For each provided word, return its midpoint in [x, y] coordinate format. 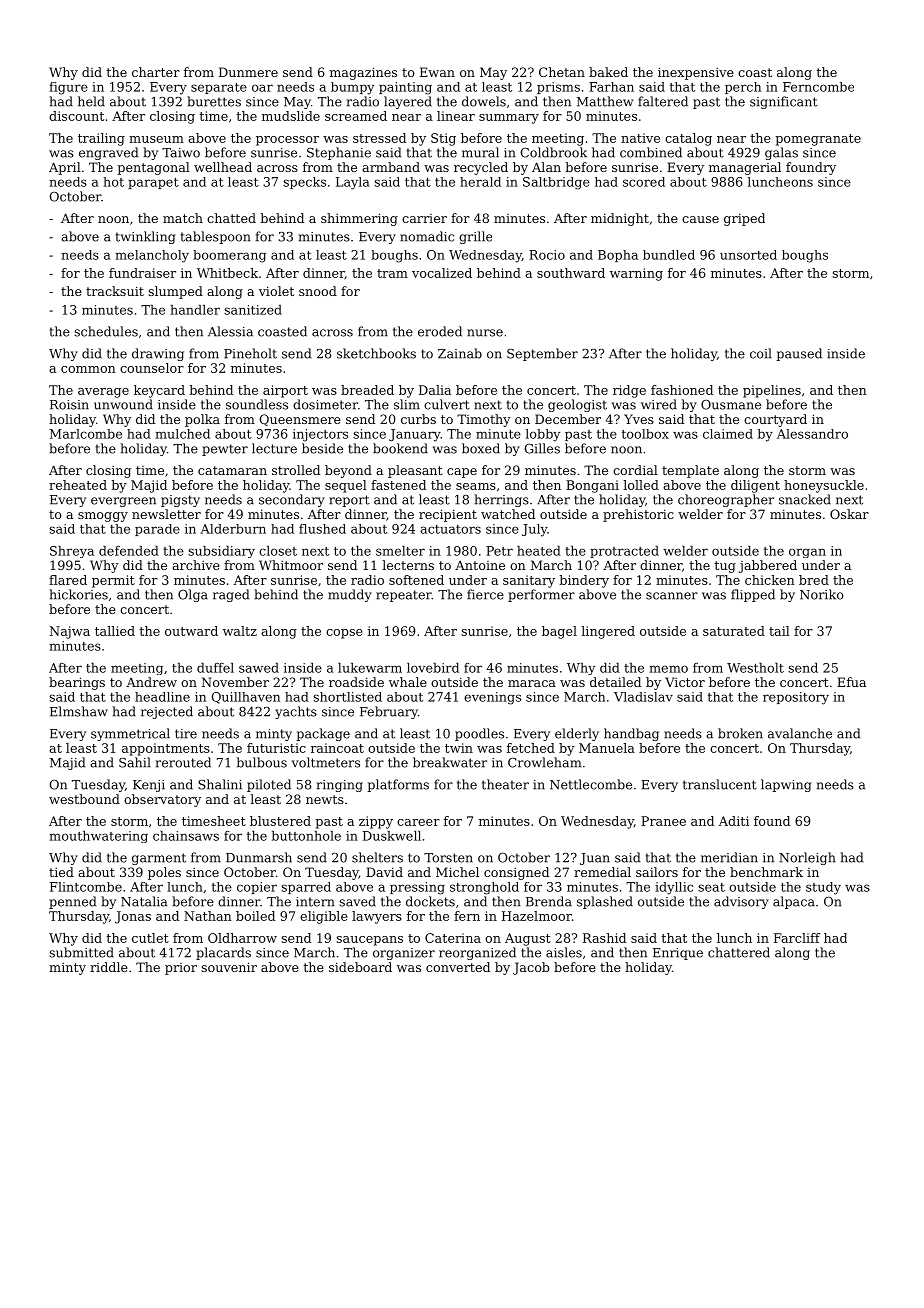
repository [796, 698]
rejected [167, 712]
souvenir [229, 967]
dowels [484, 101]
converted [458, 967]
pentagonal [153, 168]
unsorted [748, 255]
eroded [440, 331]
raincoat [337, 748]
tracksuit [115, 291]
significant [784, 102]
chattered [739, 952]
